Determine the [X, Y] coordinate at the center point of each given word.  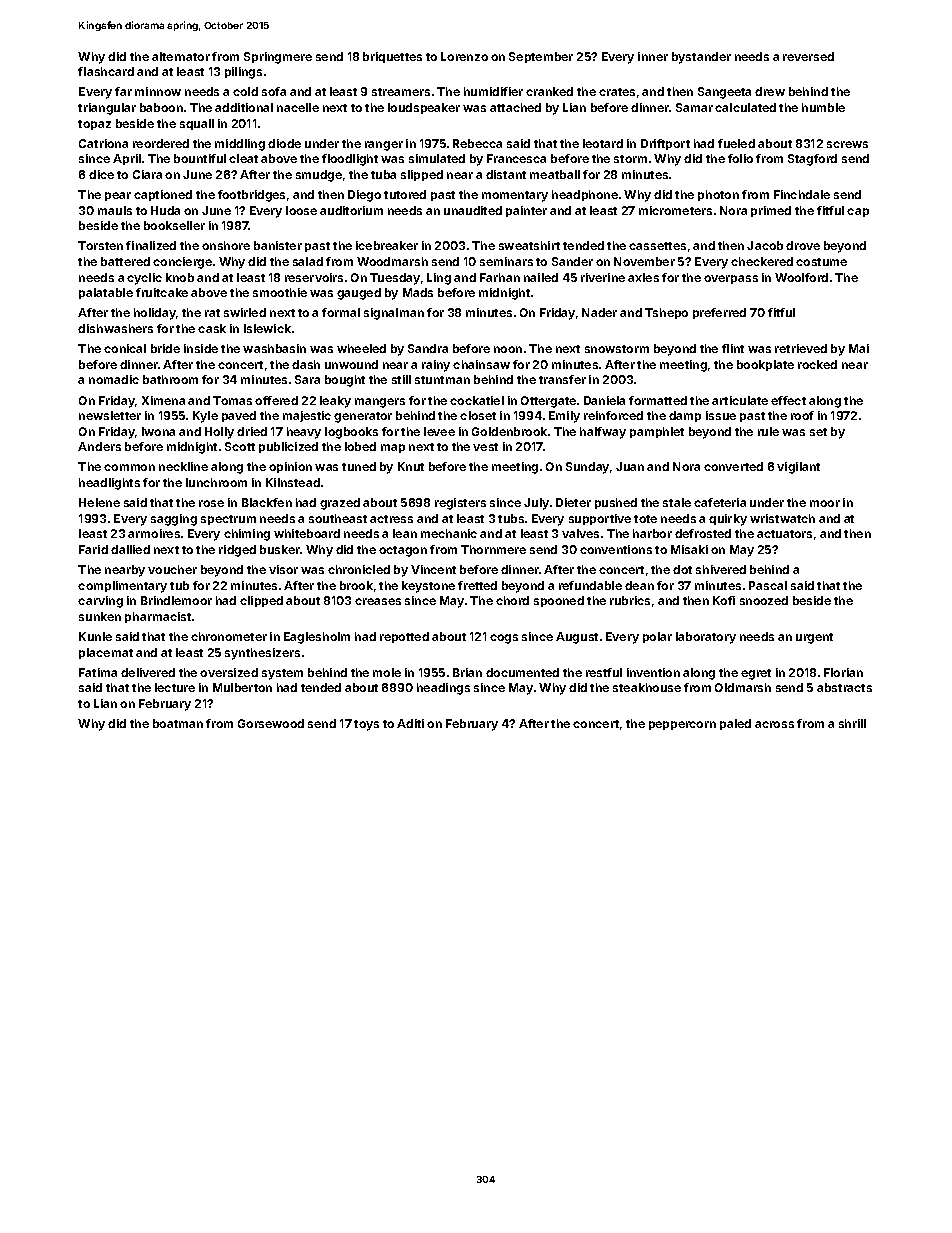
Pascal [768, 585]
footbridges [251, 196]
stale [677, 502]
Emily [564, 417]
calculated [745, 107]
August [577, 638]
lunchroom [216, 482]
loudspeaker [424, 108]
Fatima [98, 672]
